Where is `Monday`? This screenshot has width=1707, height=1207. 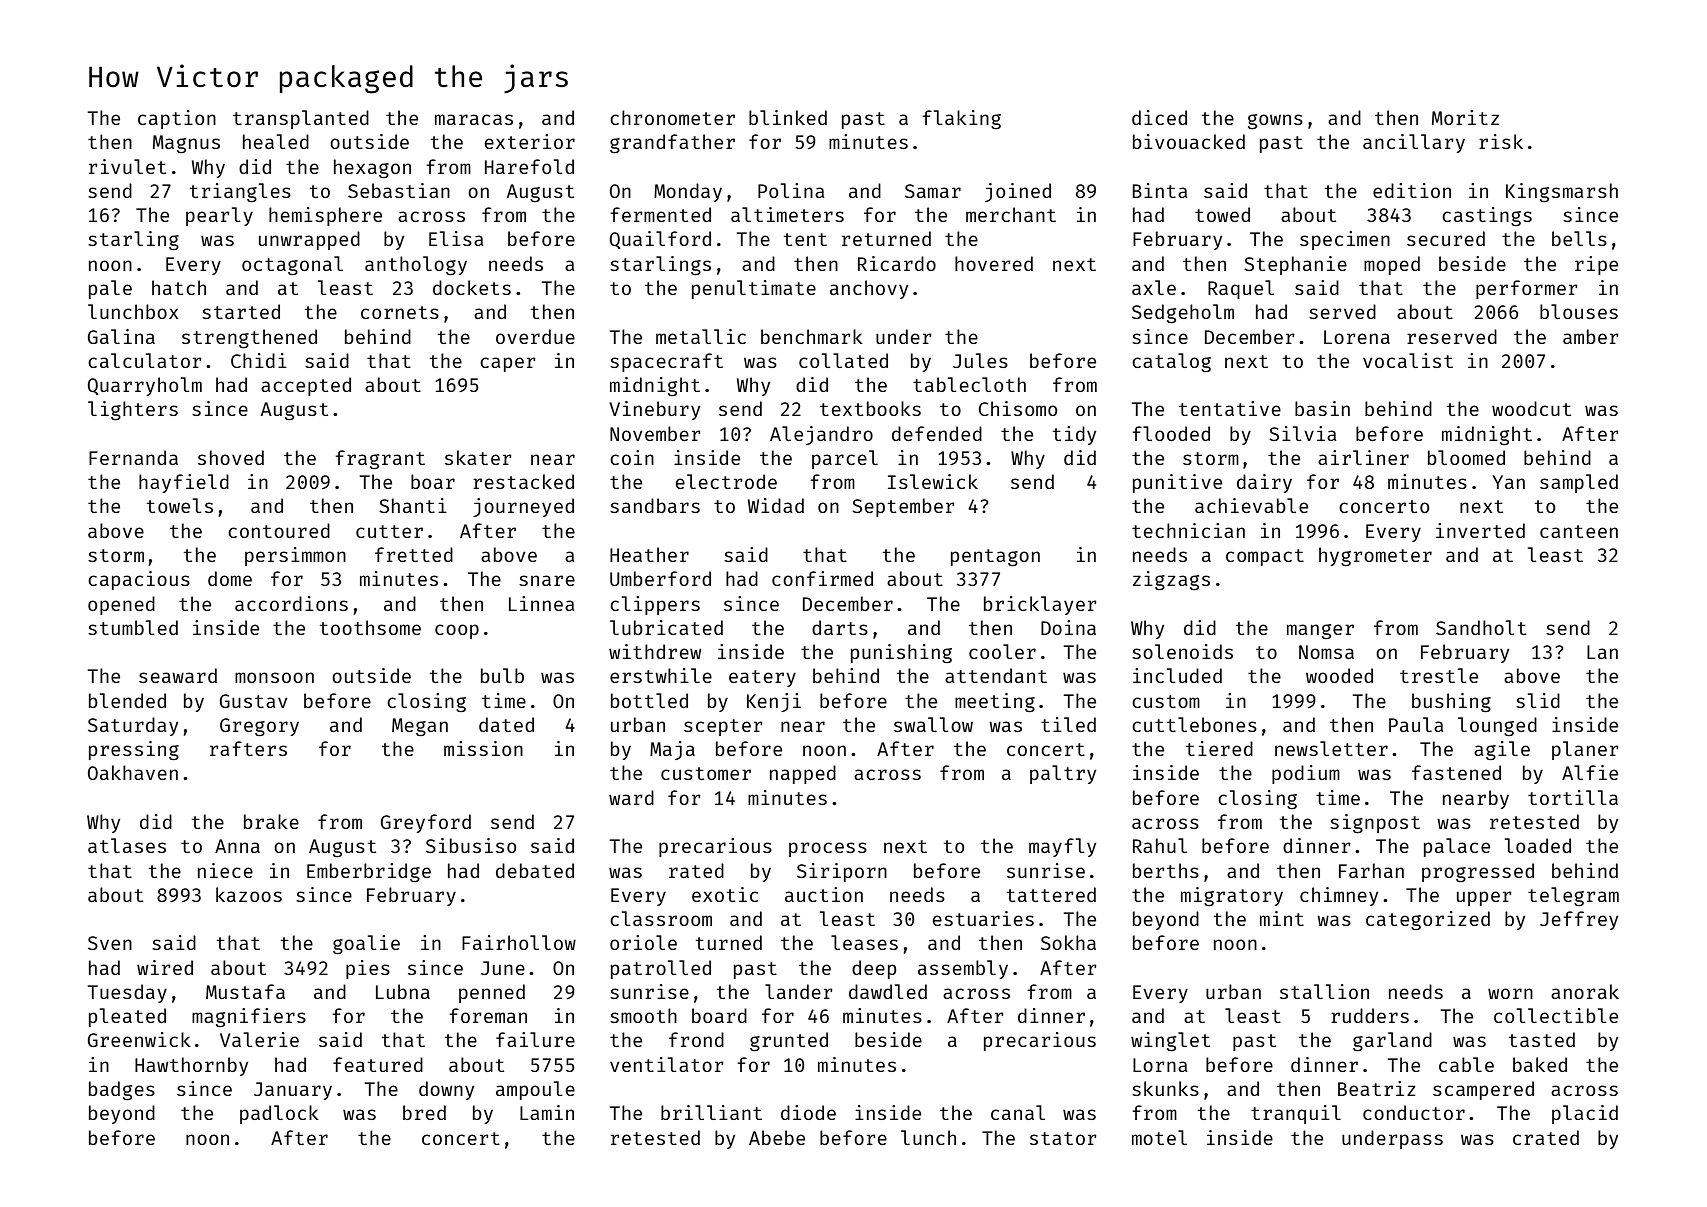
Monday is located at coordinates (688, 192).
